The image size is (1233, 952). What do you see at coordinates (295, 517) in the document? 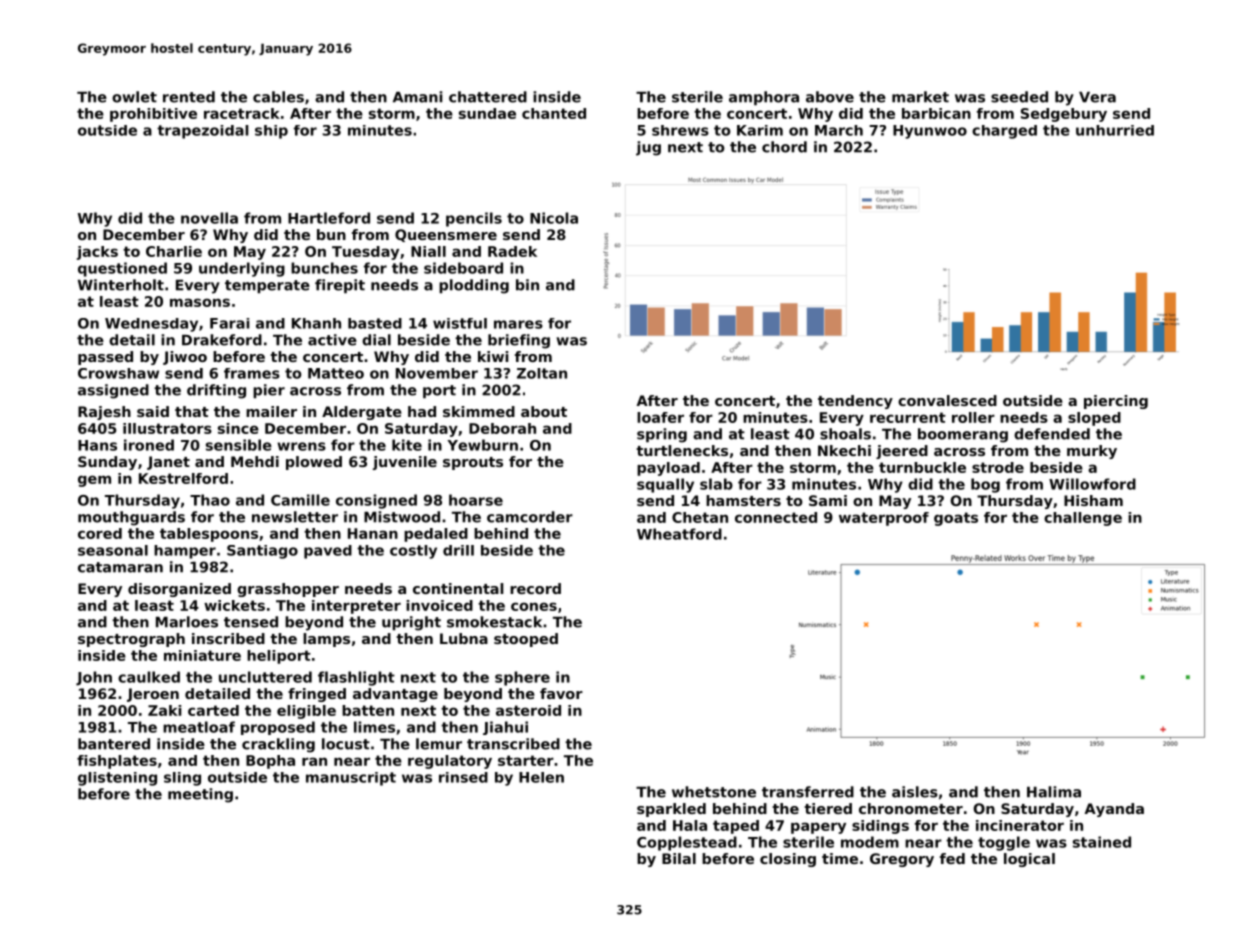
I see `newsletter` at bounding box center [295, 517].
